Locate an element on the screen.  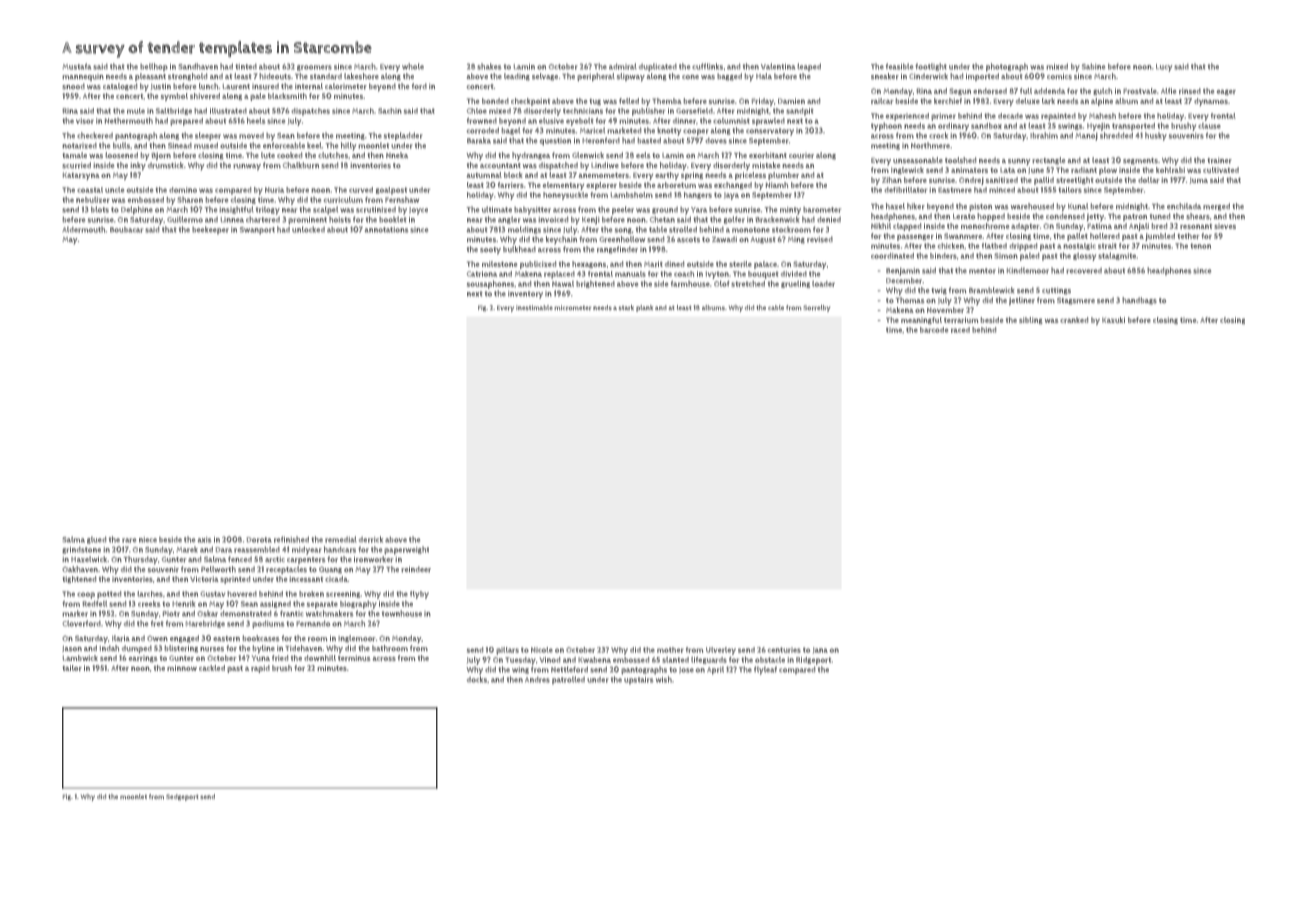
Sedgeport is located at coordinates (182, 797).
